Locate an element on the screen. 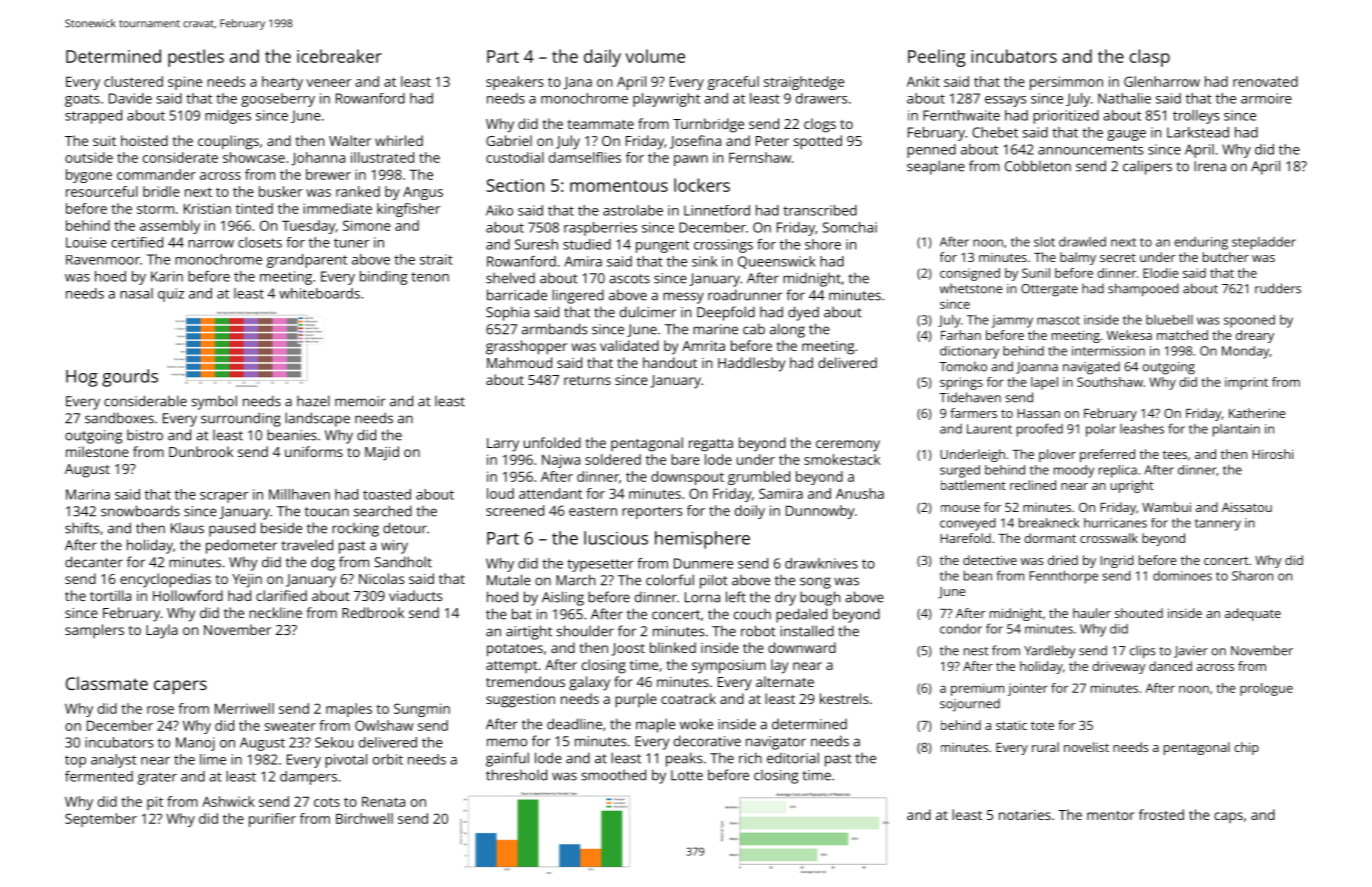 This screenshot has width=1372, height=887. Najwa is located at coordinates (561, 461).
